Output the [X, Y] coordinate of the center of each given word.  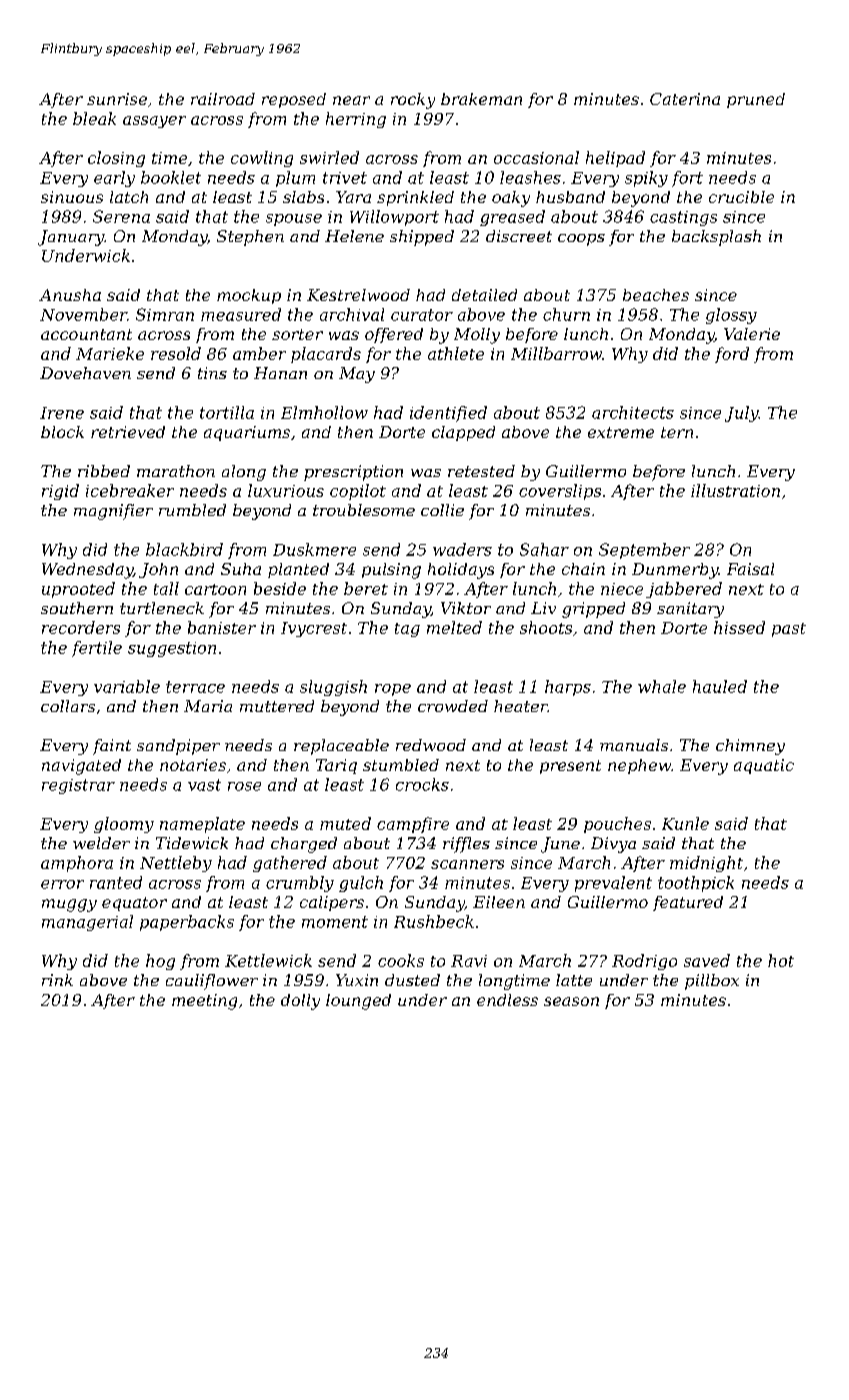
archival [352, 314]
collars [68, 706]
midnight [706, 864]
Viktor [466, 608]
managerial [87, 923]
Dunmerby [675, 571]
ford [732, 355]
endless [507, 1000]
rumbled [192, 510]
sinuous [72, 197]
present [570, 767]
